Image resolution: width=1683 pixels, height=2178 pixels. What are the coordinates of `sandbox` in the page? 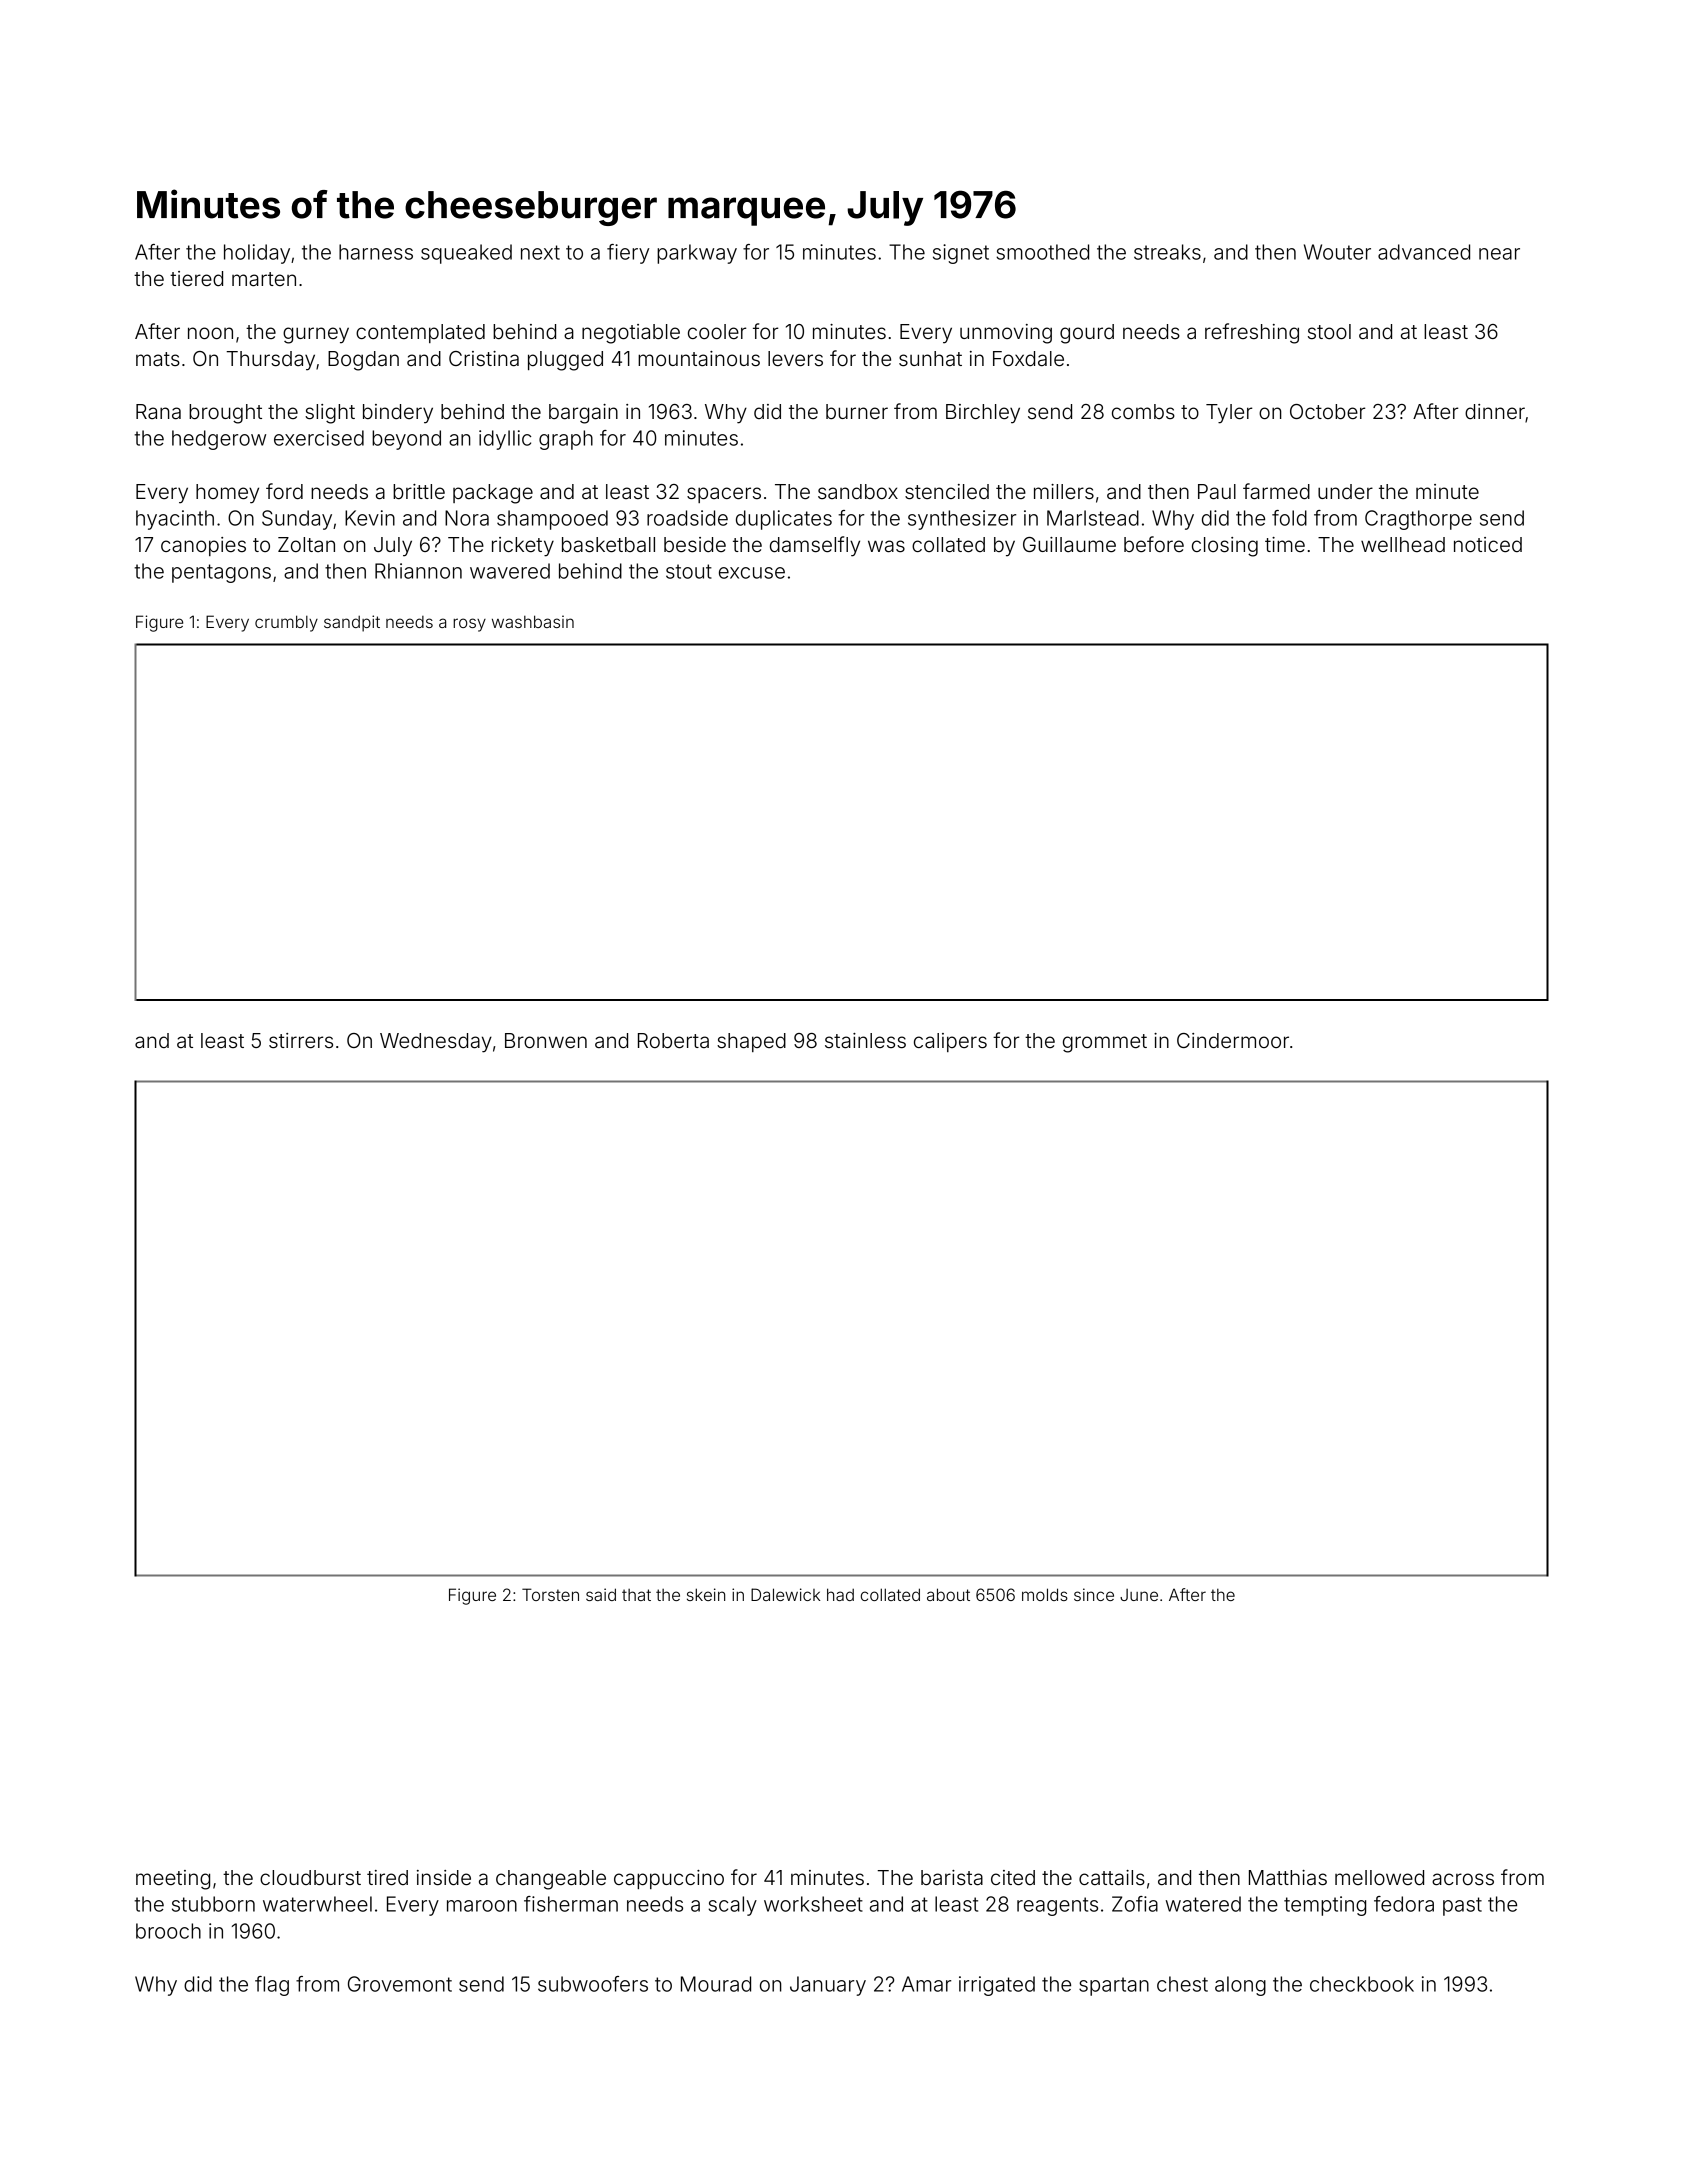 It's located at (858, 491).
